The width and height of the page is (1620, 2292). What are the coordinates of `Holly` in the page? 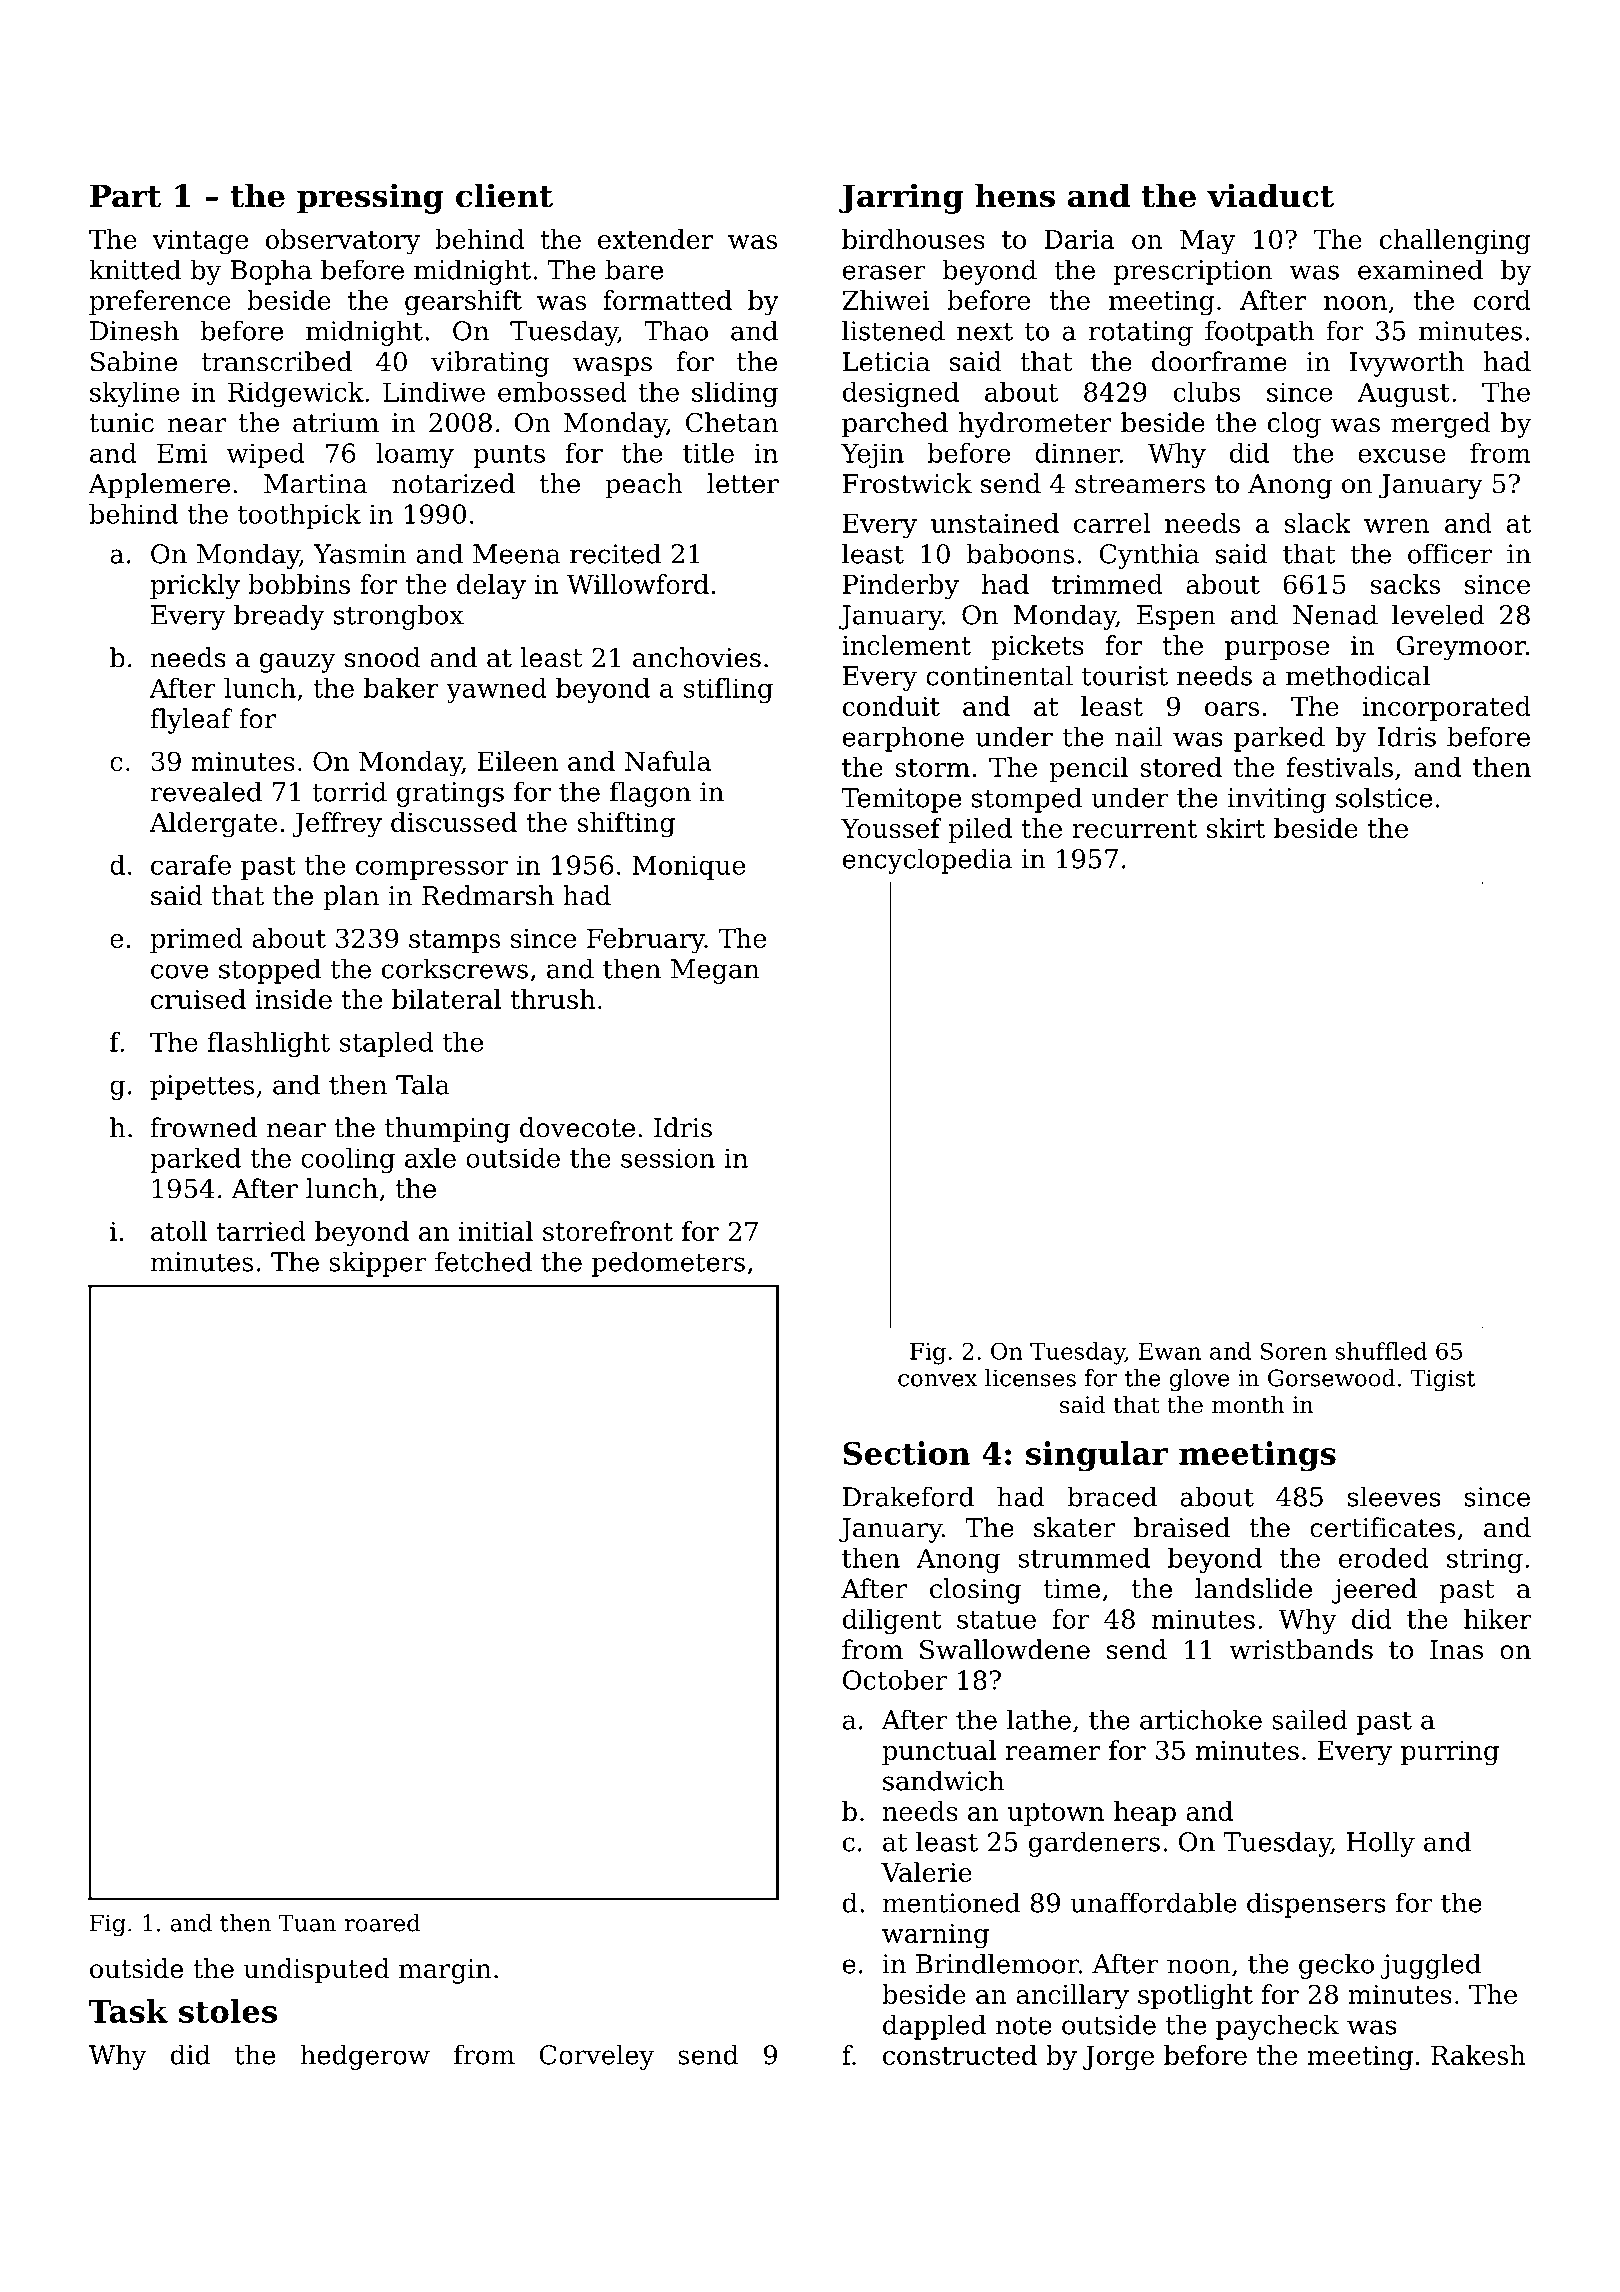 It's located at (1381, 1844).
